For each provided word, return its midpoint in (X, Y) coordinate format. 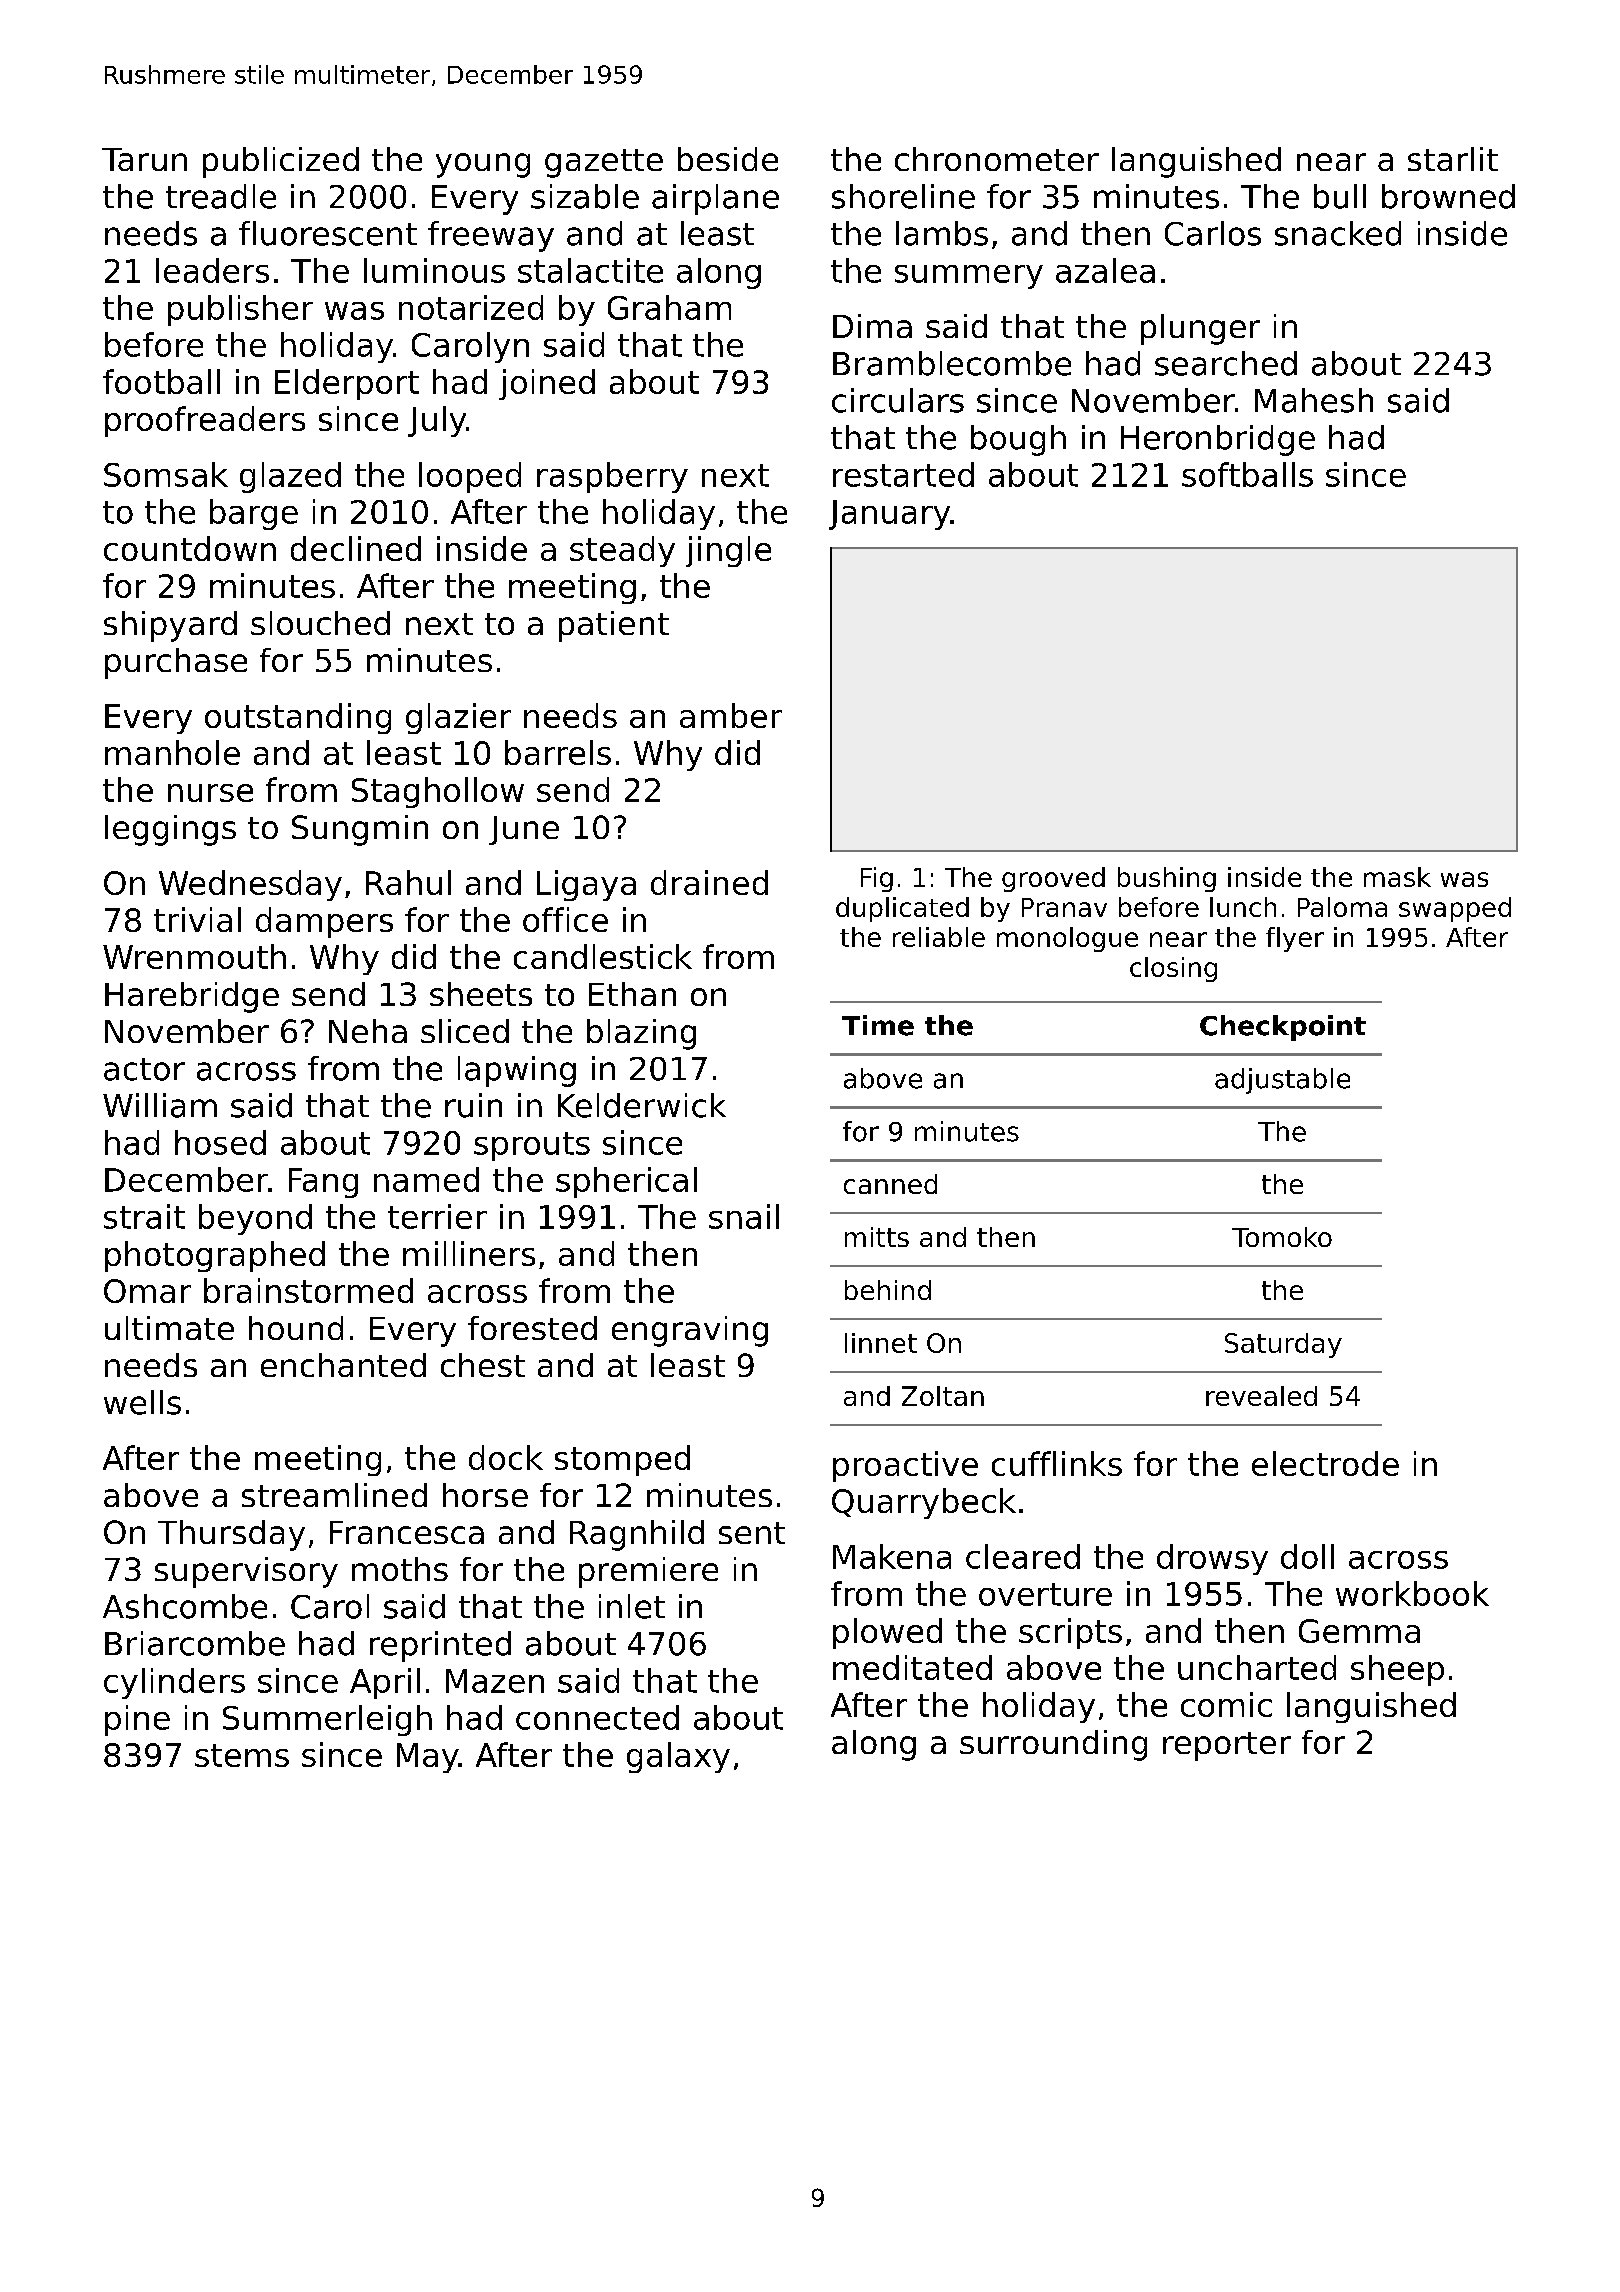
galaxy (678, 1757)
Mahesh (1314, 400)
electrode (1325, 1463)
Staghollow (438, 792)
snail (744, 1216)
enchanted (343, 1365)
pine (137, 1720)
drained (709, 882)
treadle (221, 196)
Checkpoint (1283, 1028)
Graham (669, 307)
